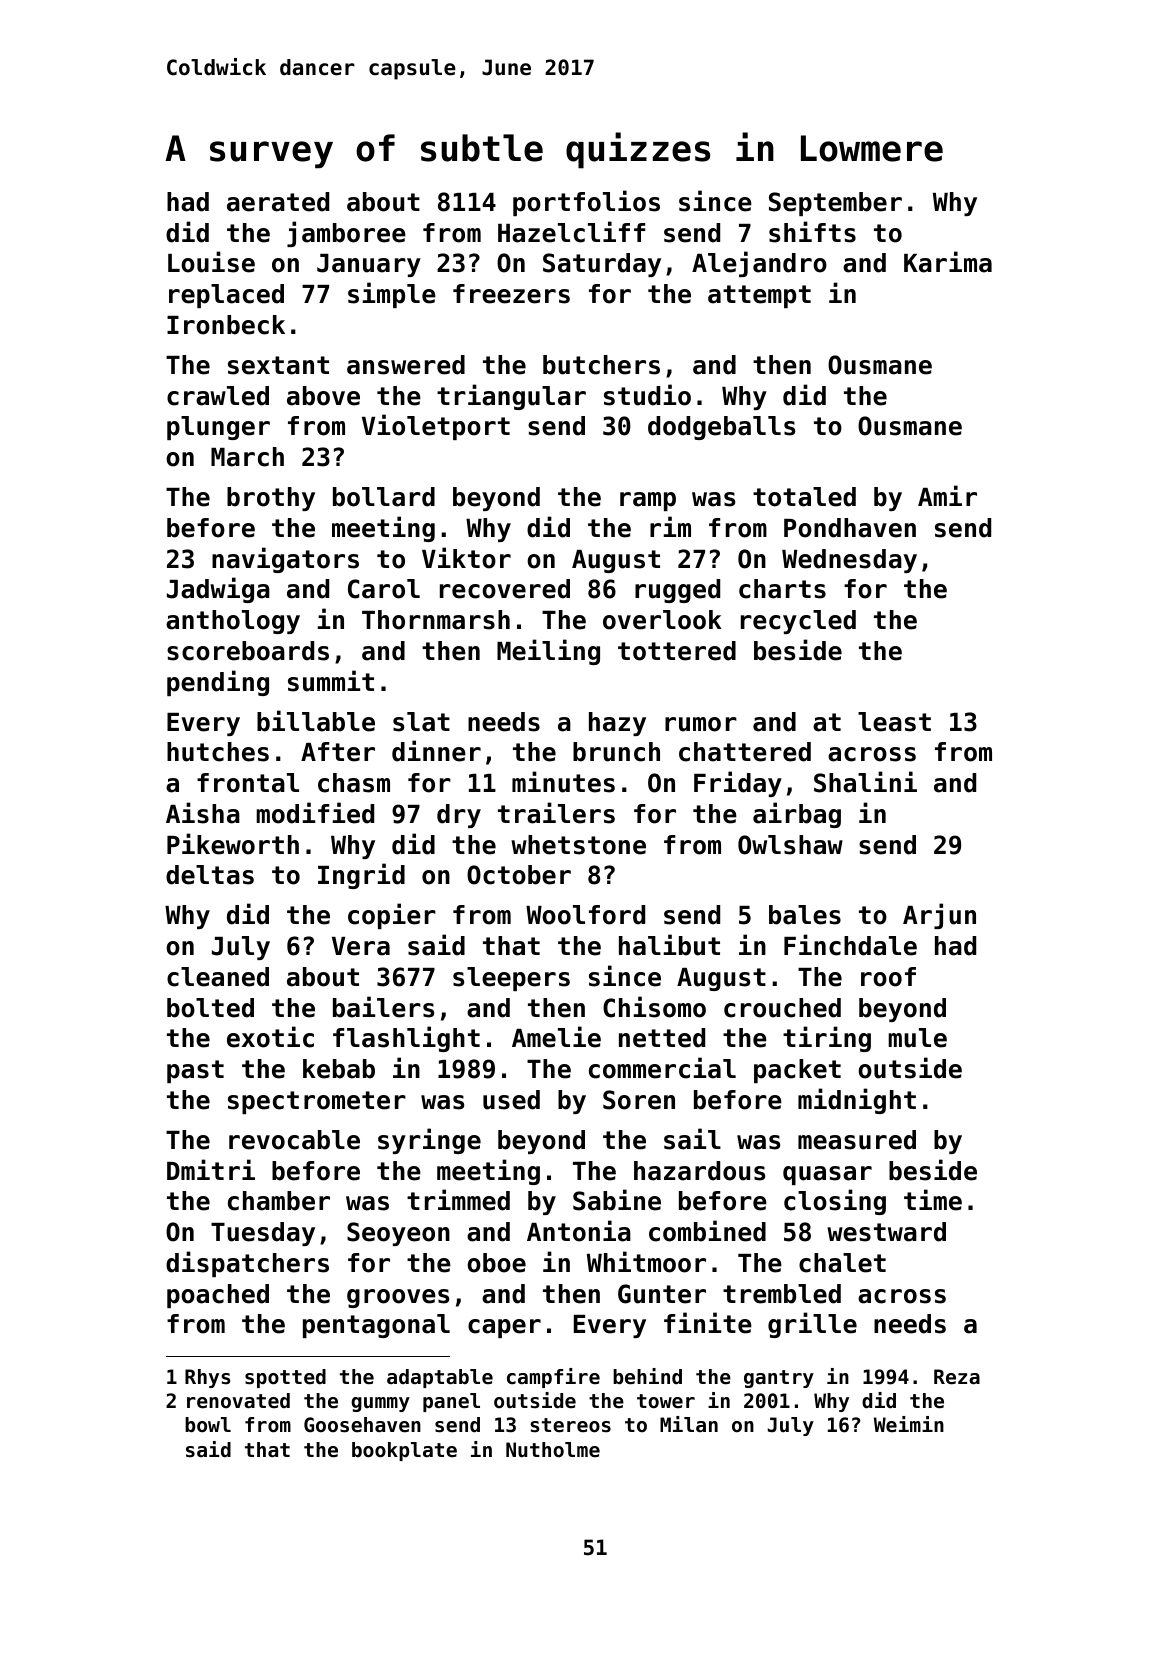 The image size is (1165, 1654). Describe the element at coordinates (511, 294) in the page. I see `freezers` at that location.
